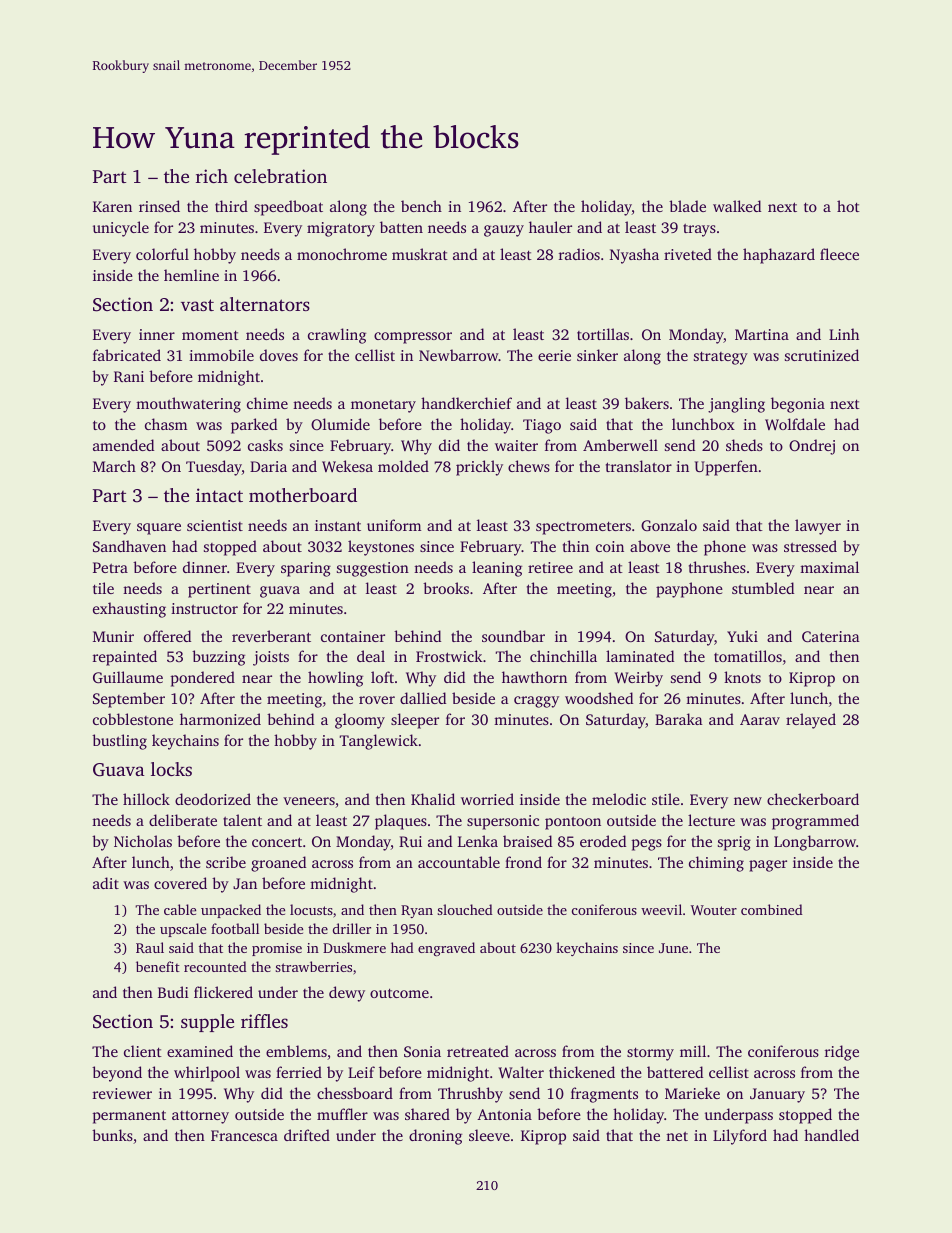 The width and height of the page is (952, 1233). Describe the element at coordinates (673, 948) in the page. I see `June` at that location.
